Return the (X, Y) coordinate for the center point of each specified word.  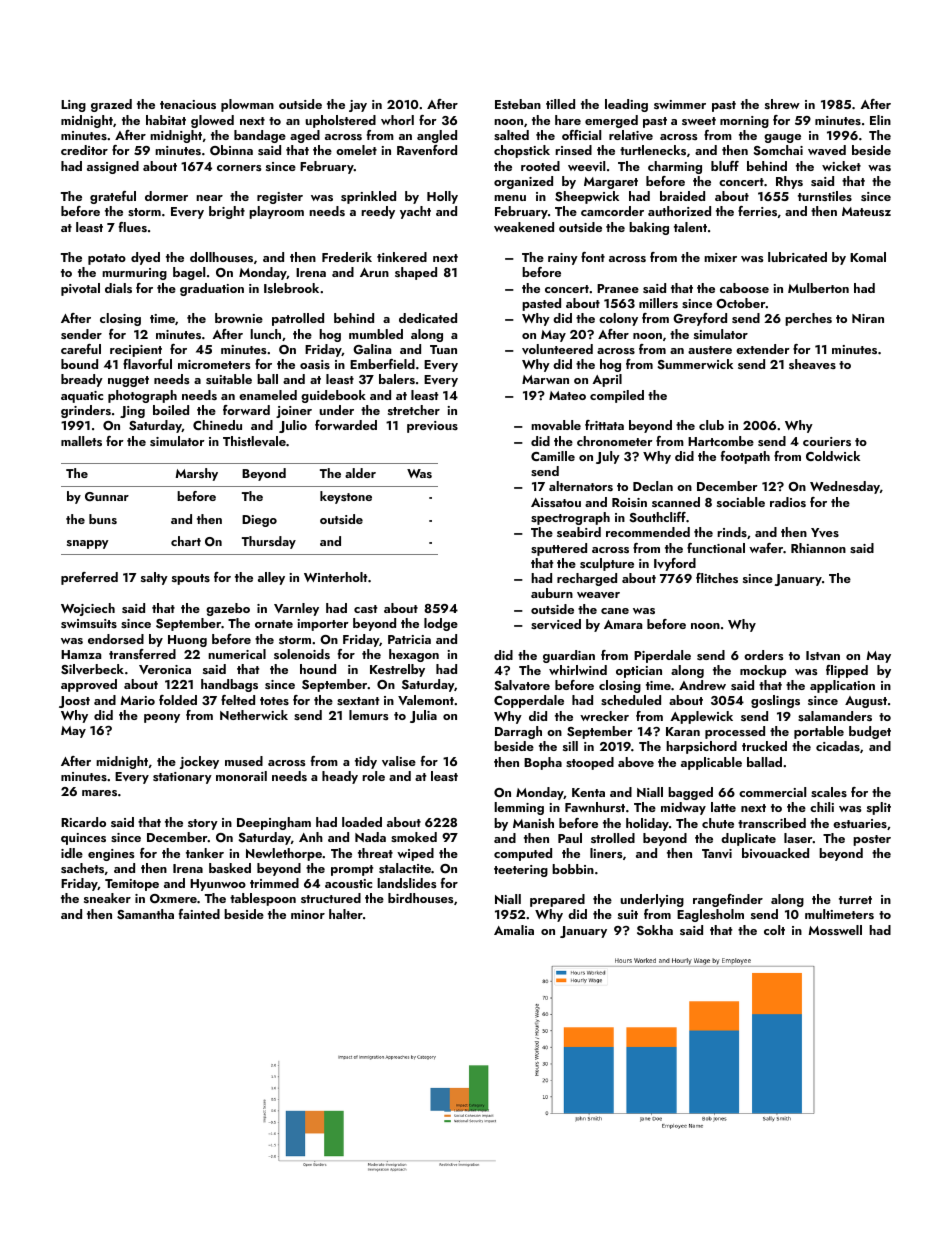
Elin (880, 120)
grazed (111, 105)
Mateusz (866, 211)
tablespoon (263, 899)
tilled (560, 104)
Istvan (823, 655)
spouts (191, 579)
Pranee (618, 288)
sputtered (559, 549)
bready (82, 380)
